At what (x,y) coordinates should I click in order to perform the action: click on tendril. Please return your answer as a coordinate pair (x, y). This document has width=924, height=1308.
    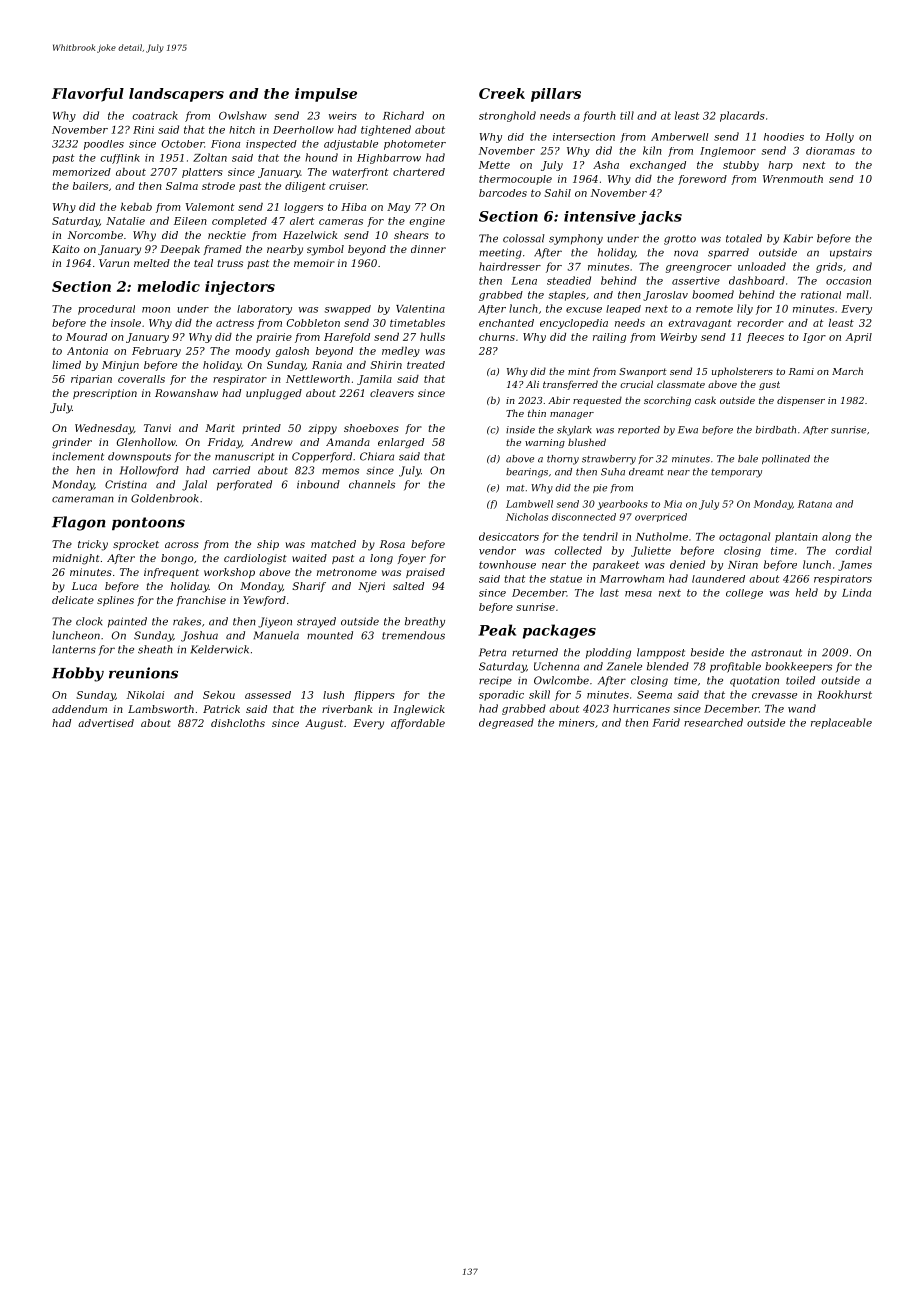
    Looking at the image, I should click on (600, 536).
